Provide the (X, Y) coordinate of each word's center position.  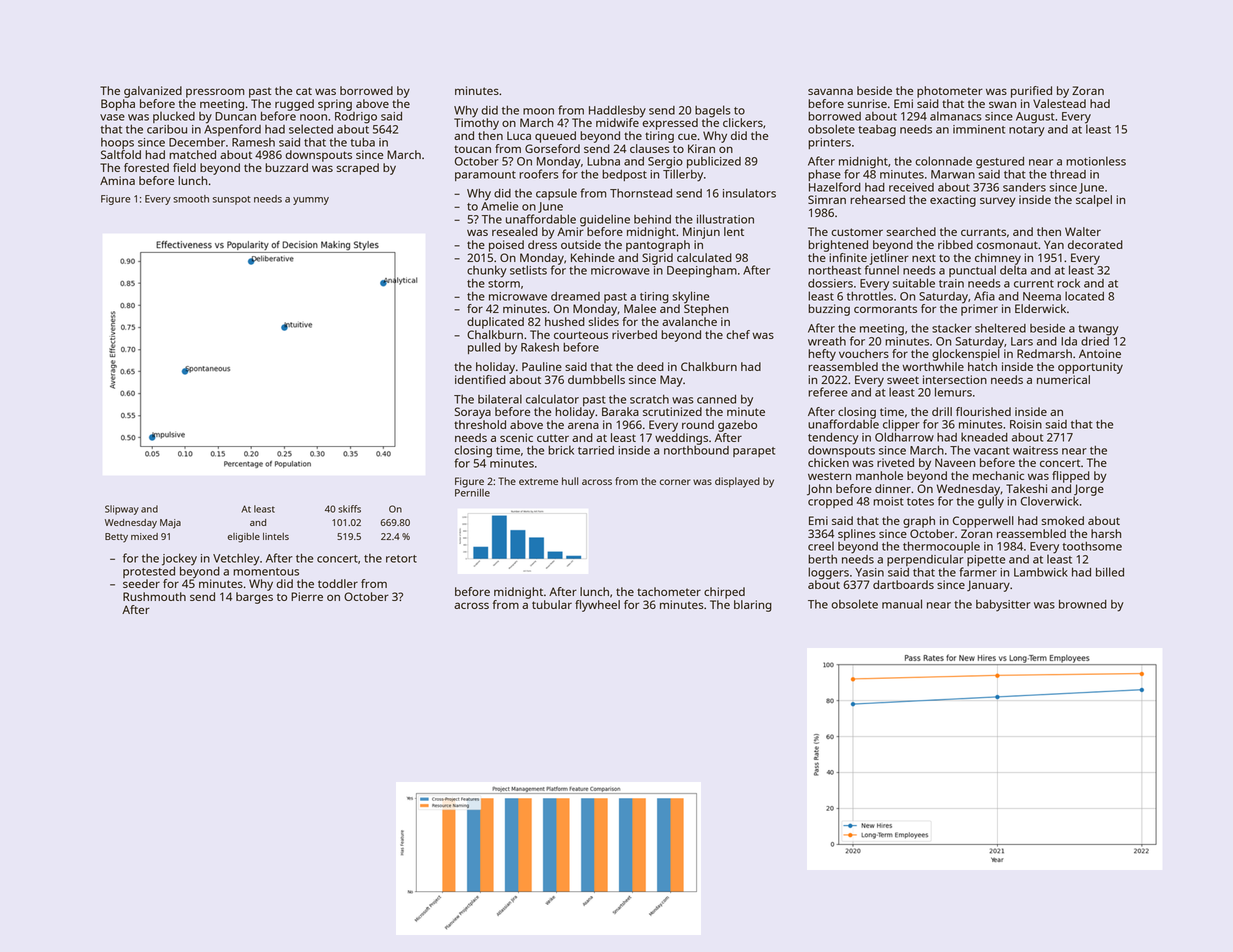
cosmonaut (1007, 245)
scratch (649, 399)
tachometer (669, 591)
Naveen (955, 462)
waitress (1035, 450)
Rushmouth (154, 596)
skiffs (349, 509)
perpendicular (925, 560)
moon (538, 111)
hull (570, 481)
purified (1031, 92)
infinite (848, 257)
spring (335, 105)
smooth (191, 199)
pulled (484, 348)
